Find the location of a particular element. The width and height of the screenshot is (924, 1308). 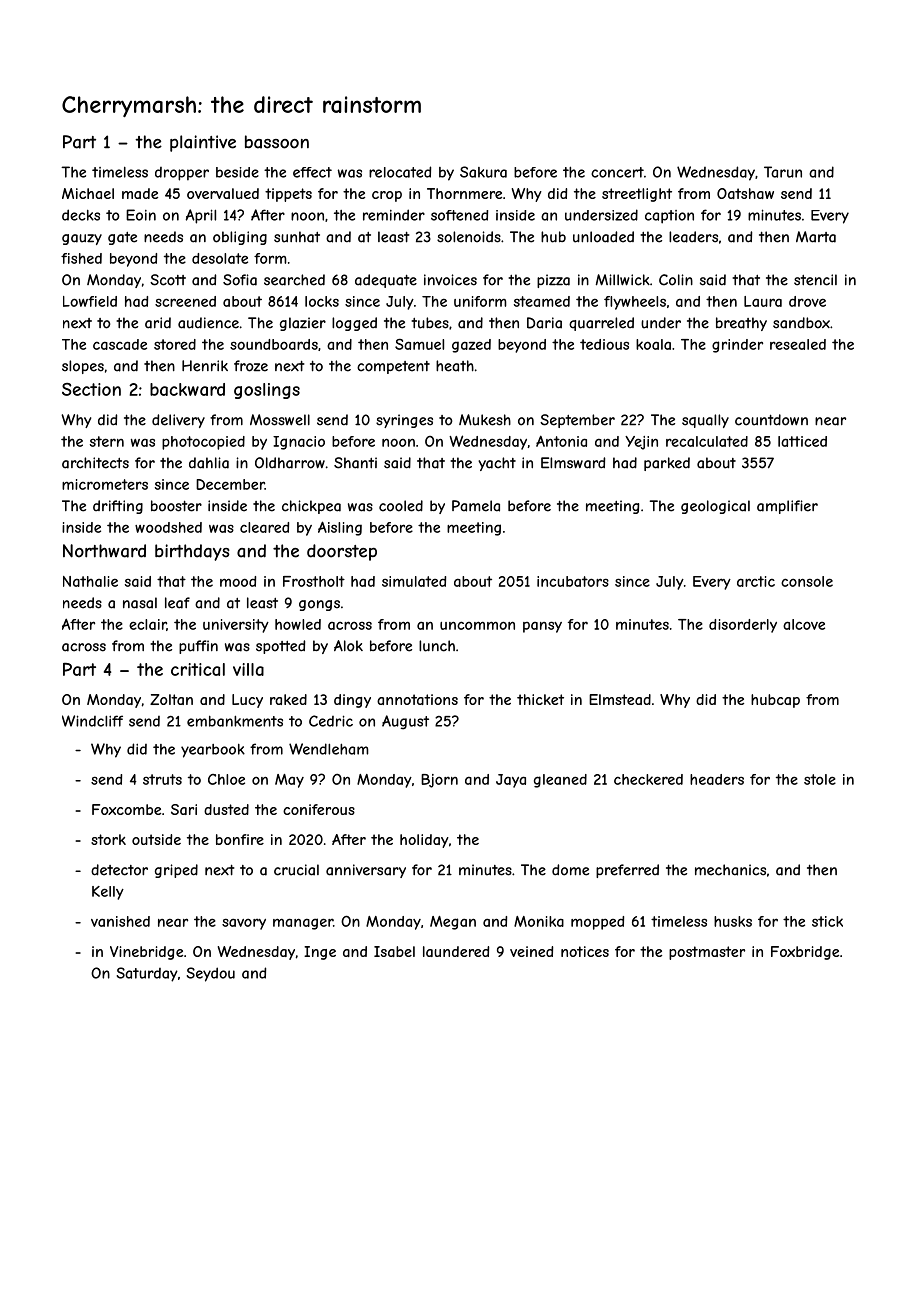

Windcliff is located at coordinates (92, 721).
